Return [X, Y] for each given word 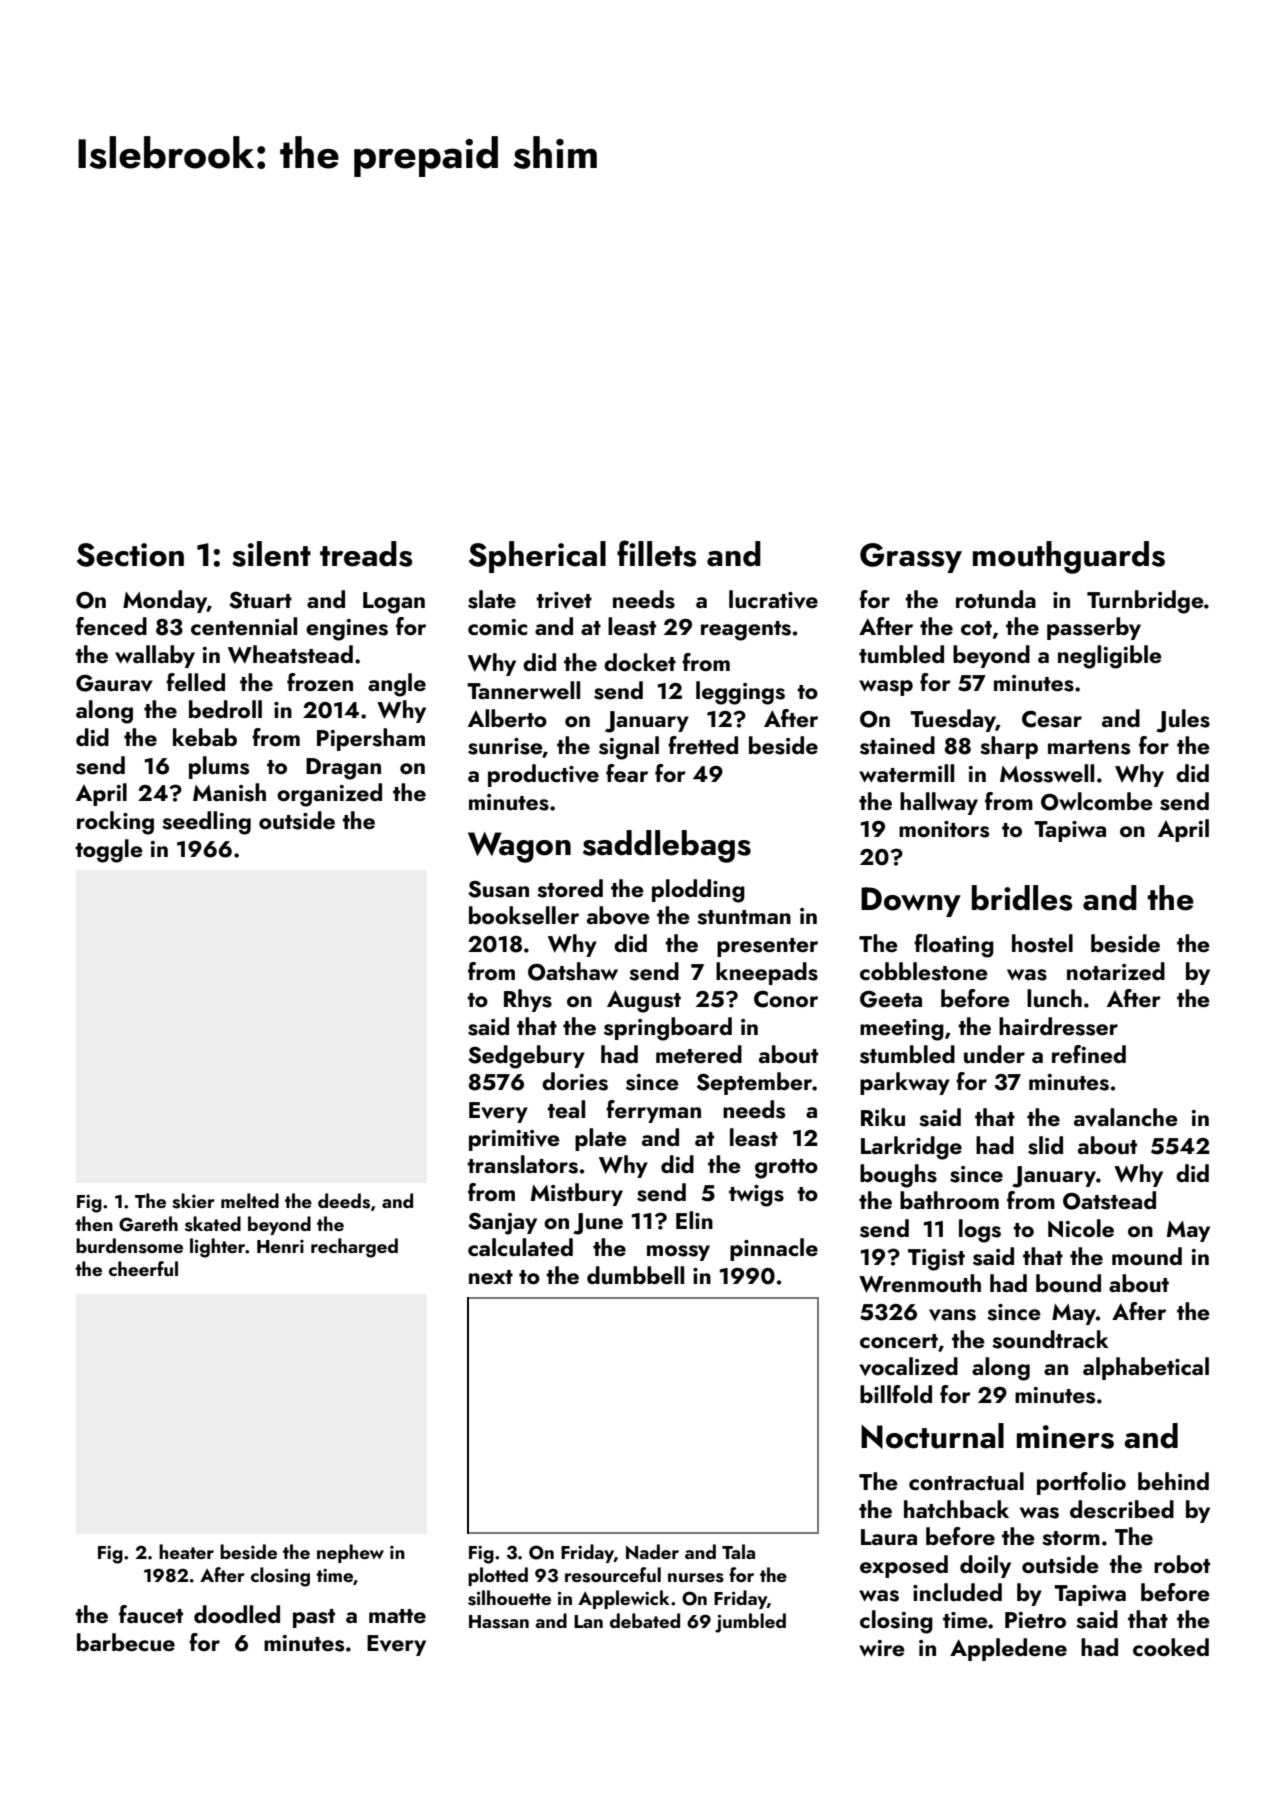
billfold [896, 1394]
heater [186, 1551]
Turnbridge [1145, 602]
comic [497, 627]
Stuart [260, 600]
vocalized [908, 1366]
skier [193, 1201]
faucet [151, 1614]
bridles [1022, 898]
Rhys [528, 1000]
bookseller [524, 915]
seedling [206, 823]
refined [1089, 1054]
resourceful [613, 1575]
